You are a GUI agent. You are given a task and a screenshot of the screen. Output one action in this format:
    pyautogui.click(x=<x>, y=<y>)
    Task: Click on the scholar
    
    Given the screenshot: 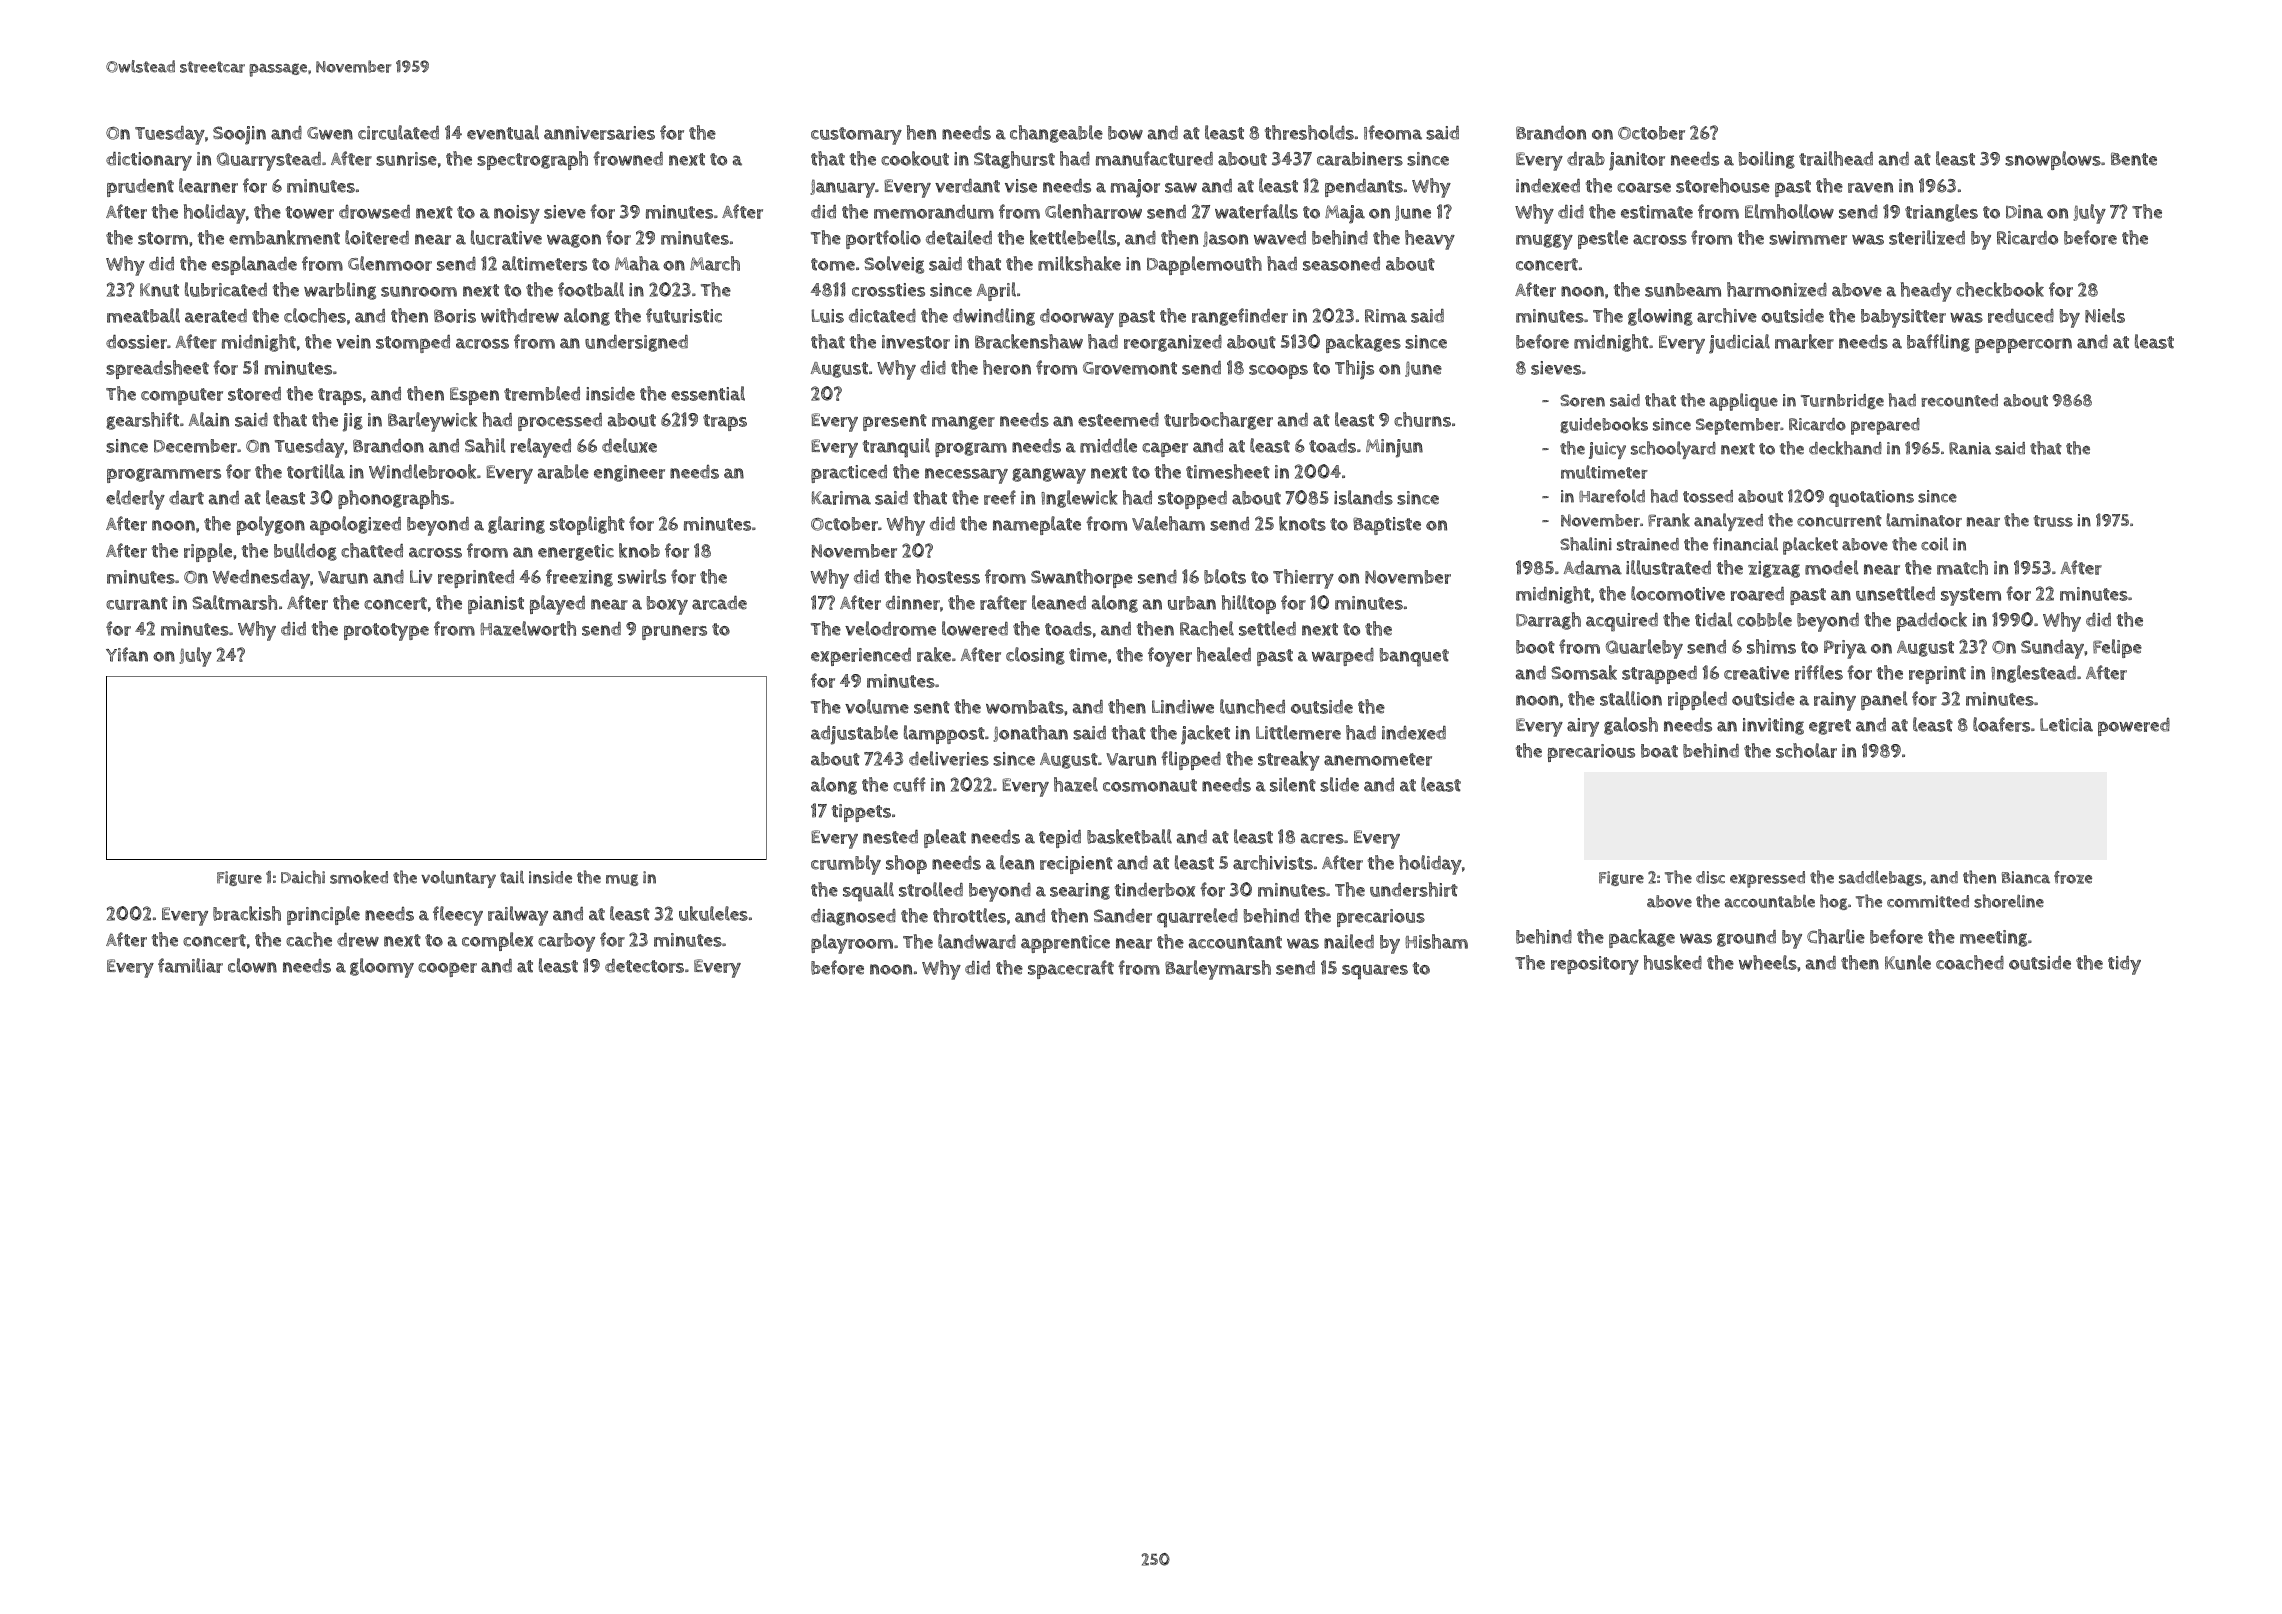 What is the action you would take?
    pyautogui.click(x=1806, y=750)
